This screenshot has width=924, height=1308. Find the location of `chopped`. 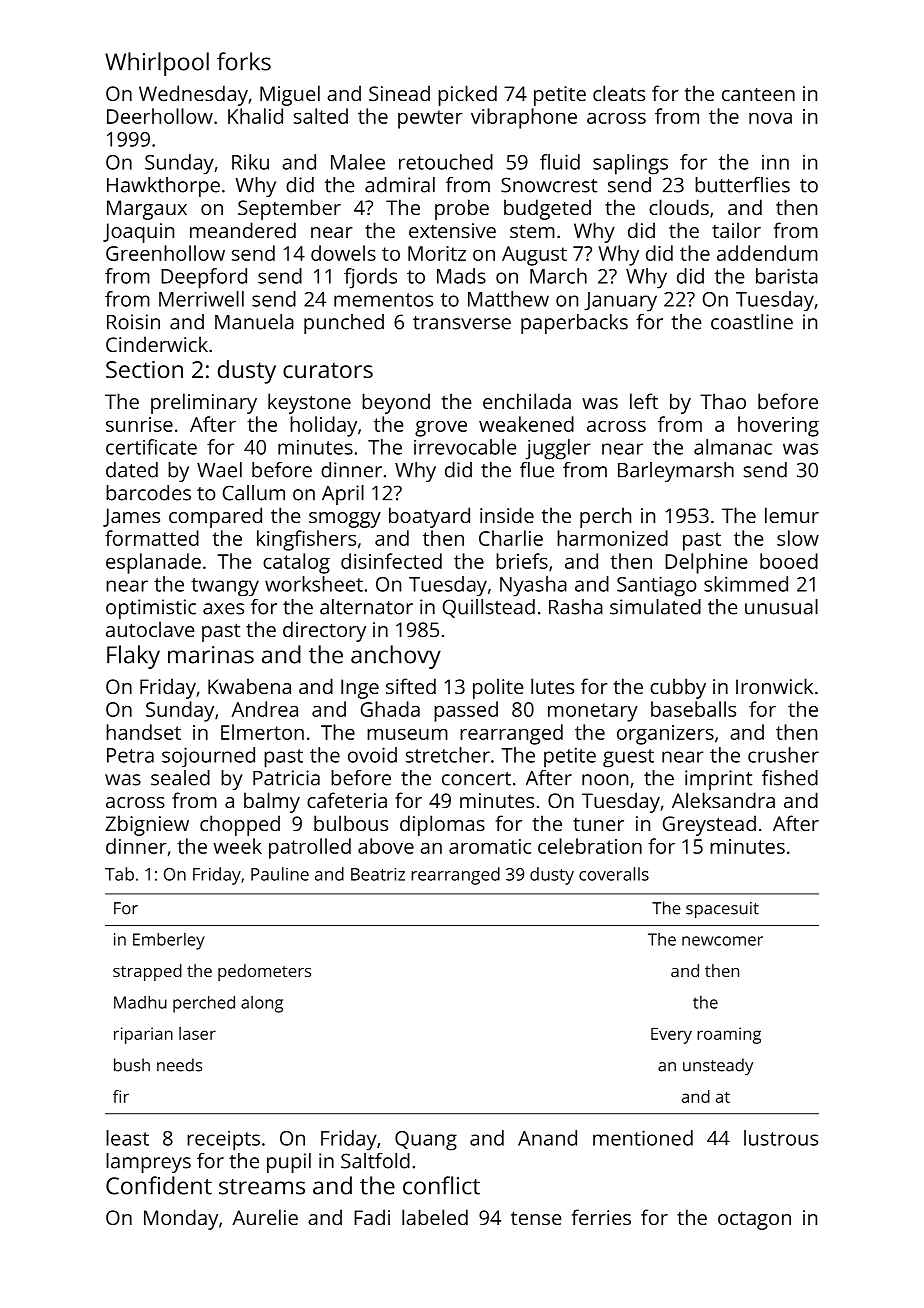

chopped is located at coordinates (240, 825).
